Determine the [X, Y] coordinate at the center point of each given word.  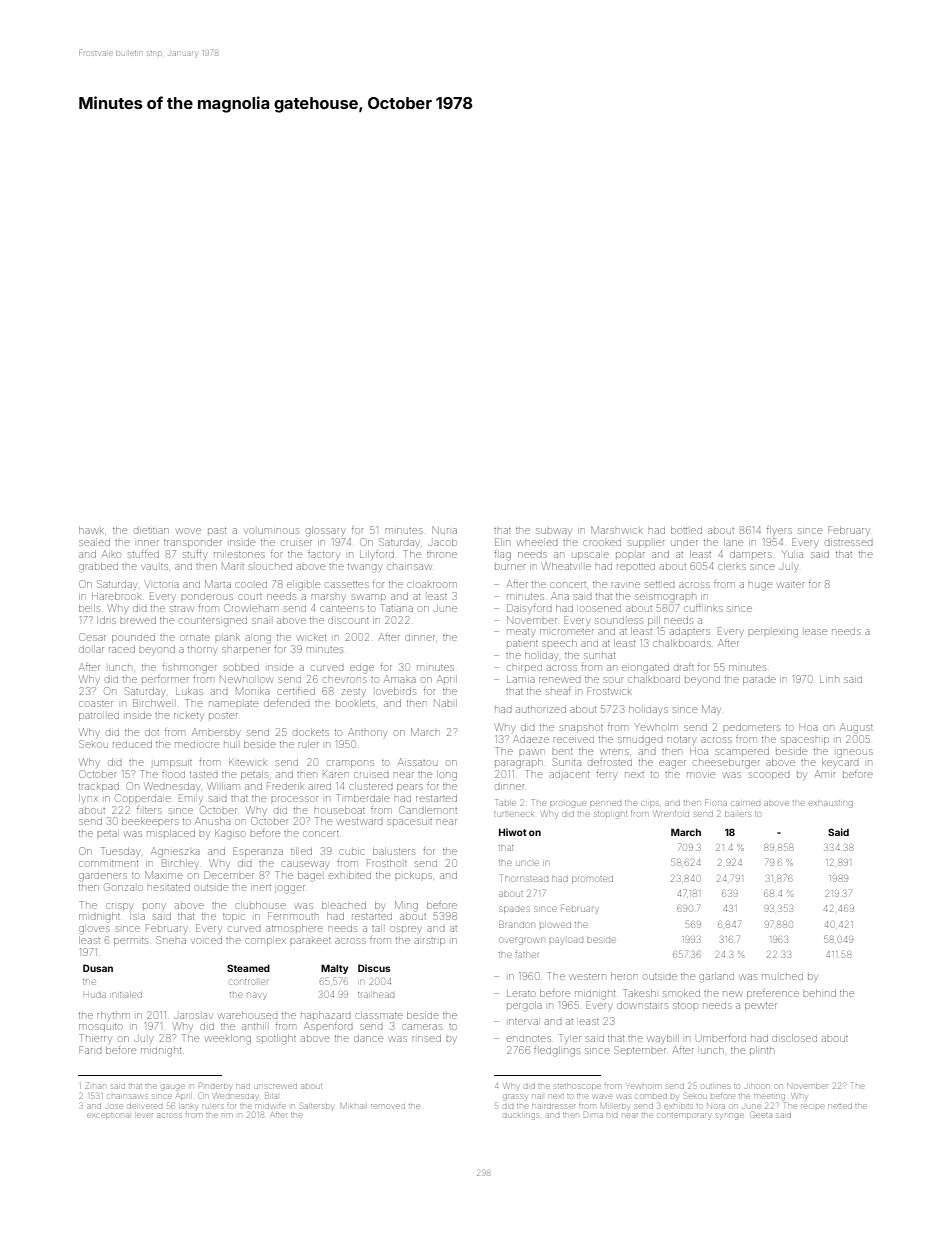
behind [819, 993]
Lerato [521, 994]
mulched [782, 977]
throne [442, 555]
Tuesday [120, 852]
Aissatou [417, 762]
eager [672, 764]
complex [265, 942]
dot [152, 732]
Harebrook [116, 596]
